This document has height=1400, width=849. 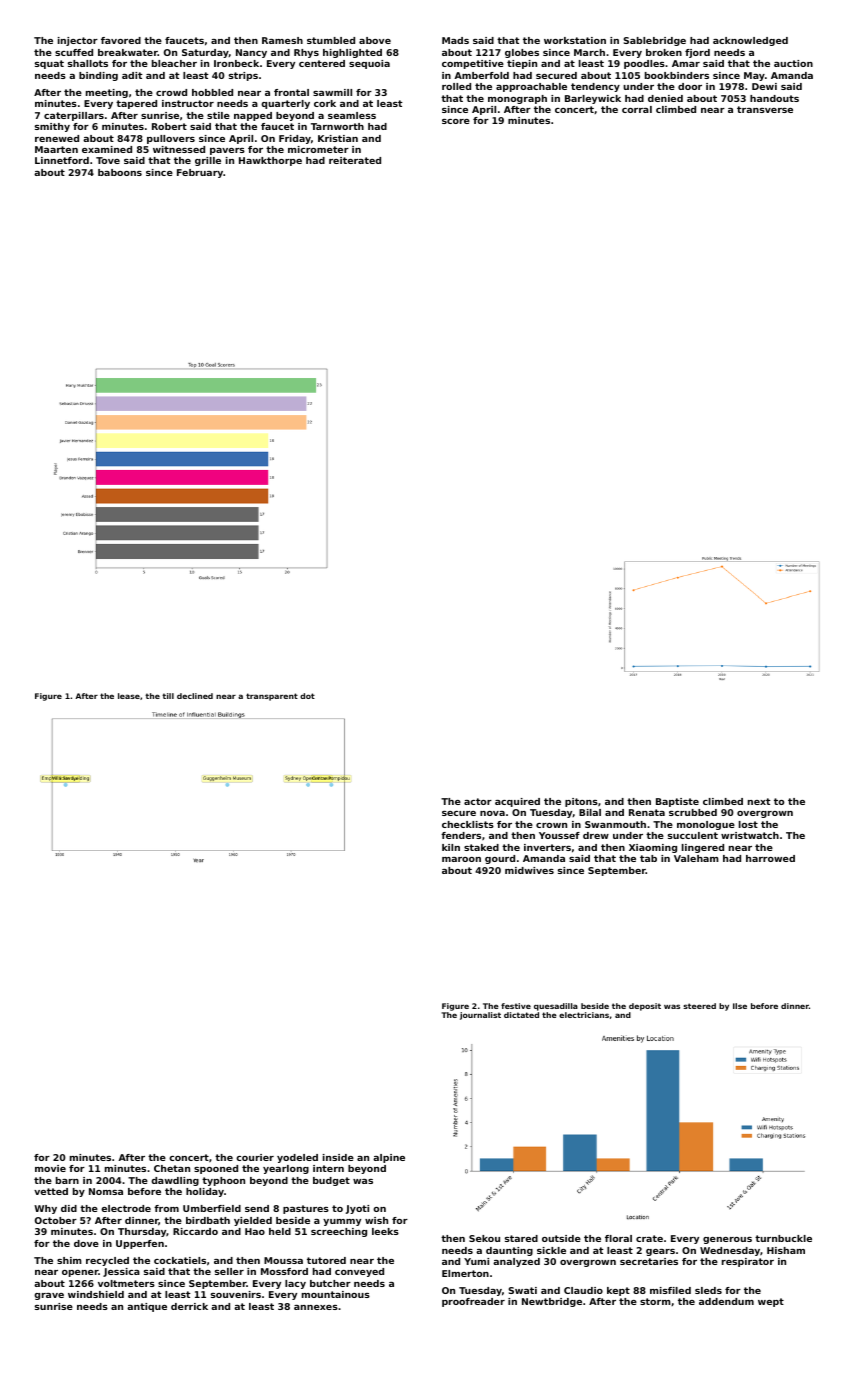 What do you see at coordinates (189, 1306) in the document?
I see `derrick` at bounding box center [189, 1306].
